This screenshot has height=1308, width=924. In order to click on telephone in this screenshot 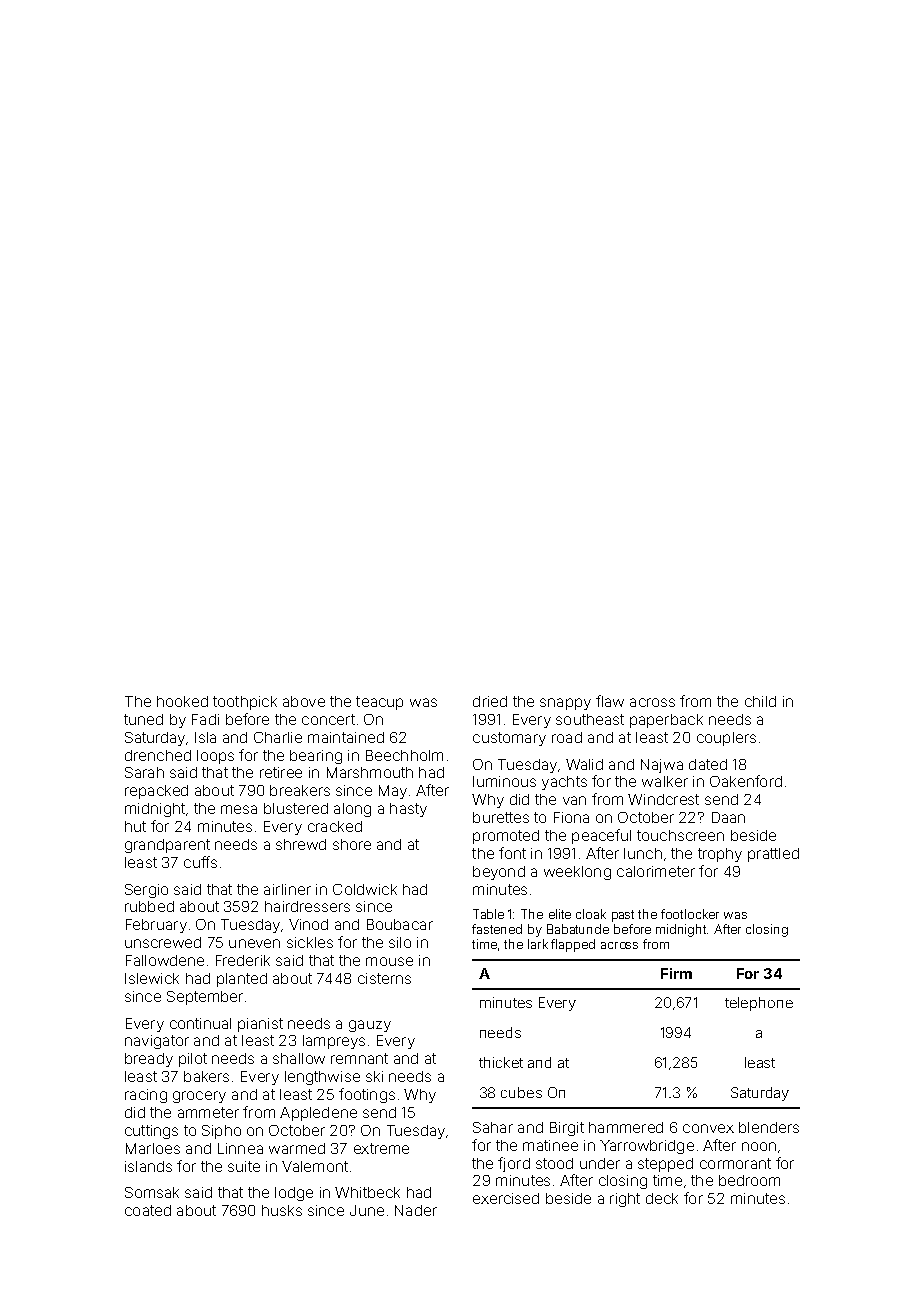, I will do `click(759, 1004)`.
